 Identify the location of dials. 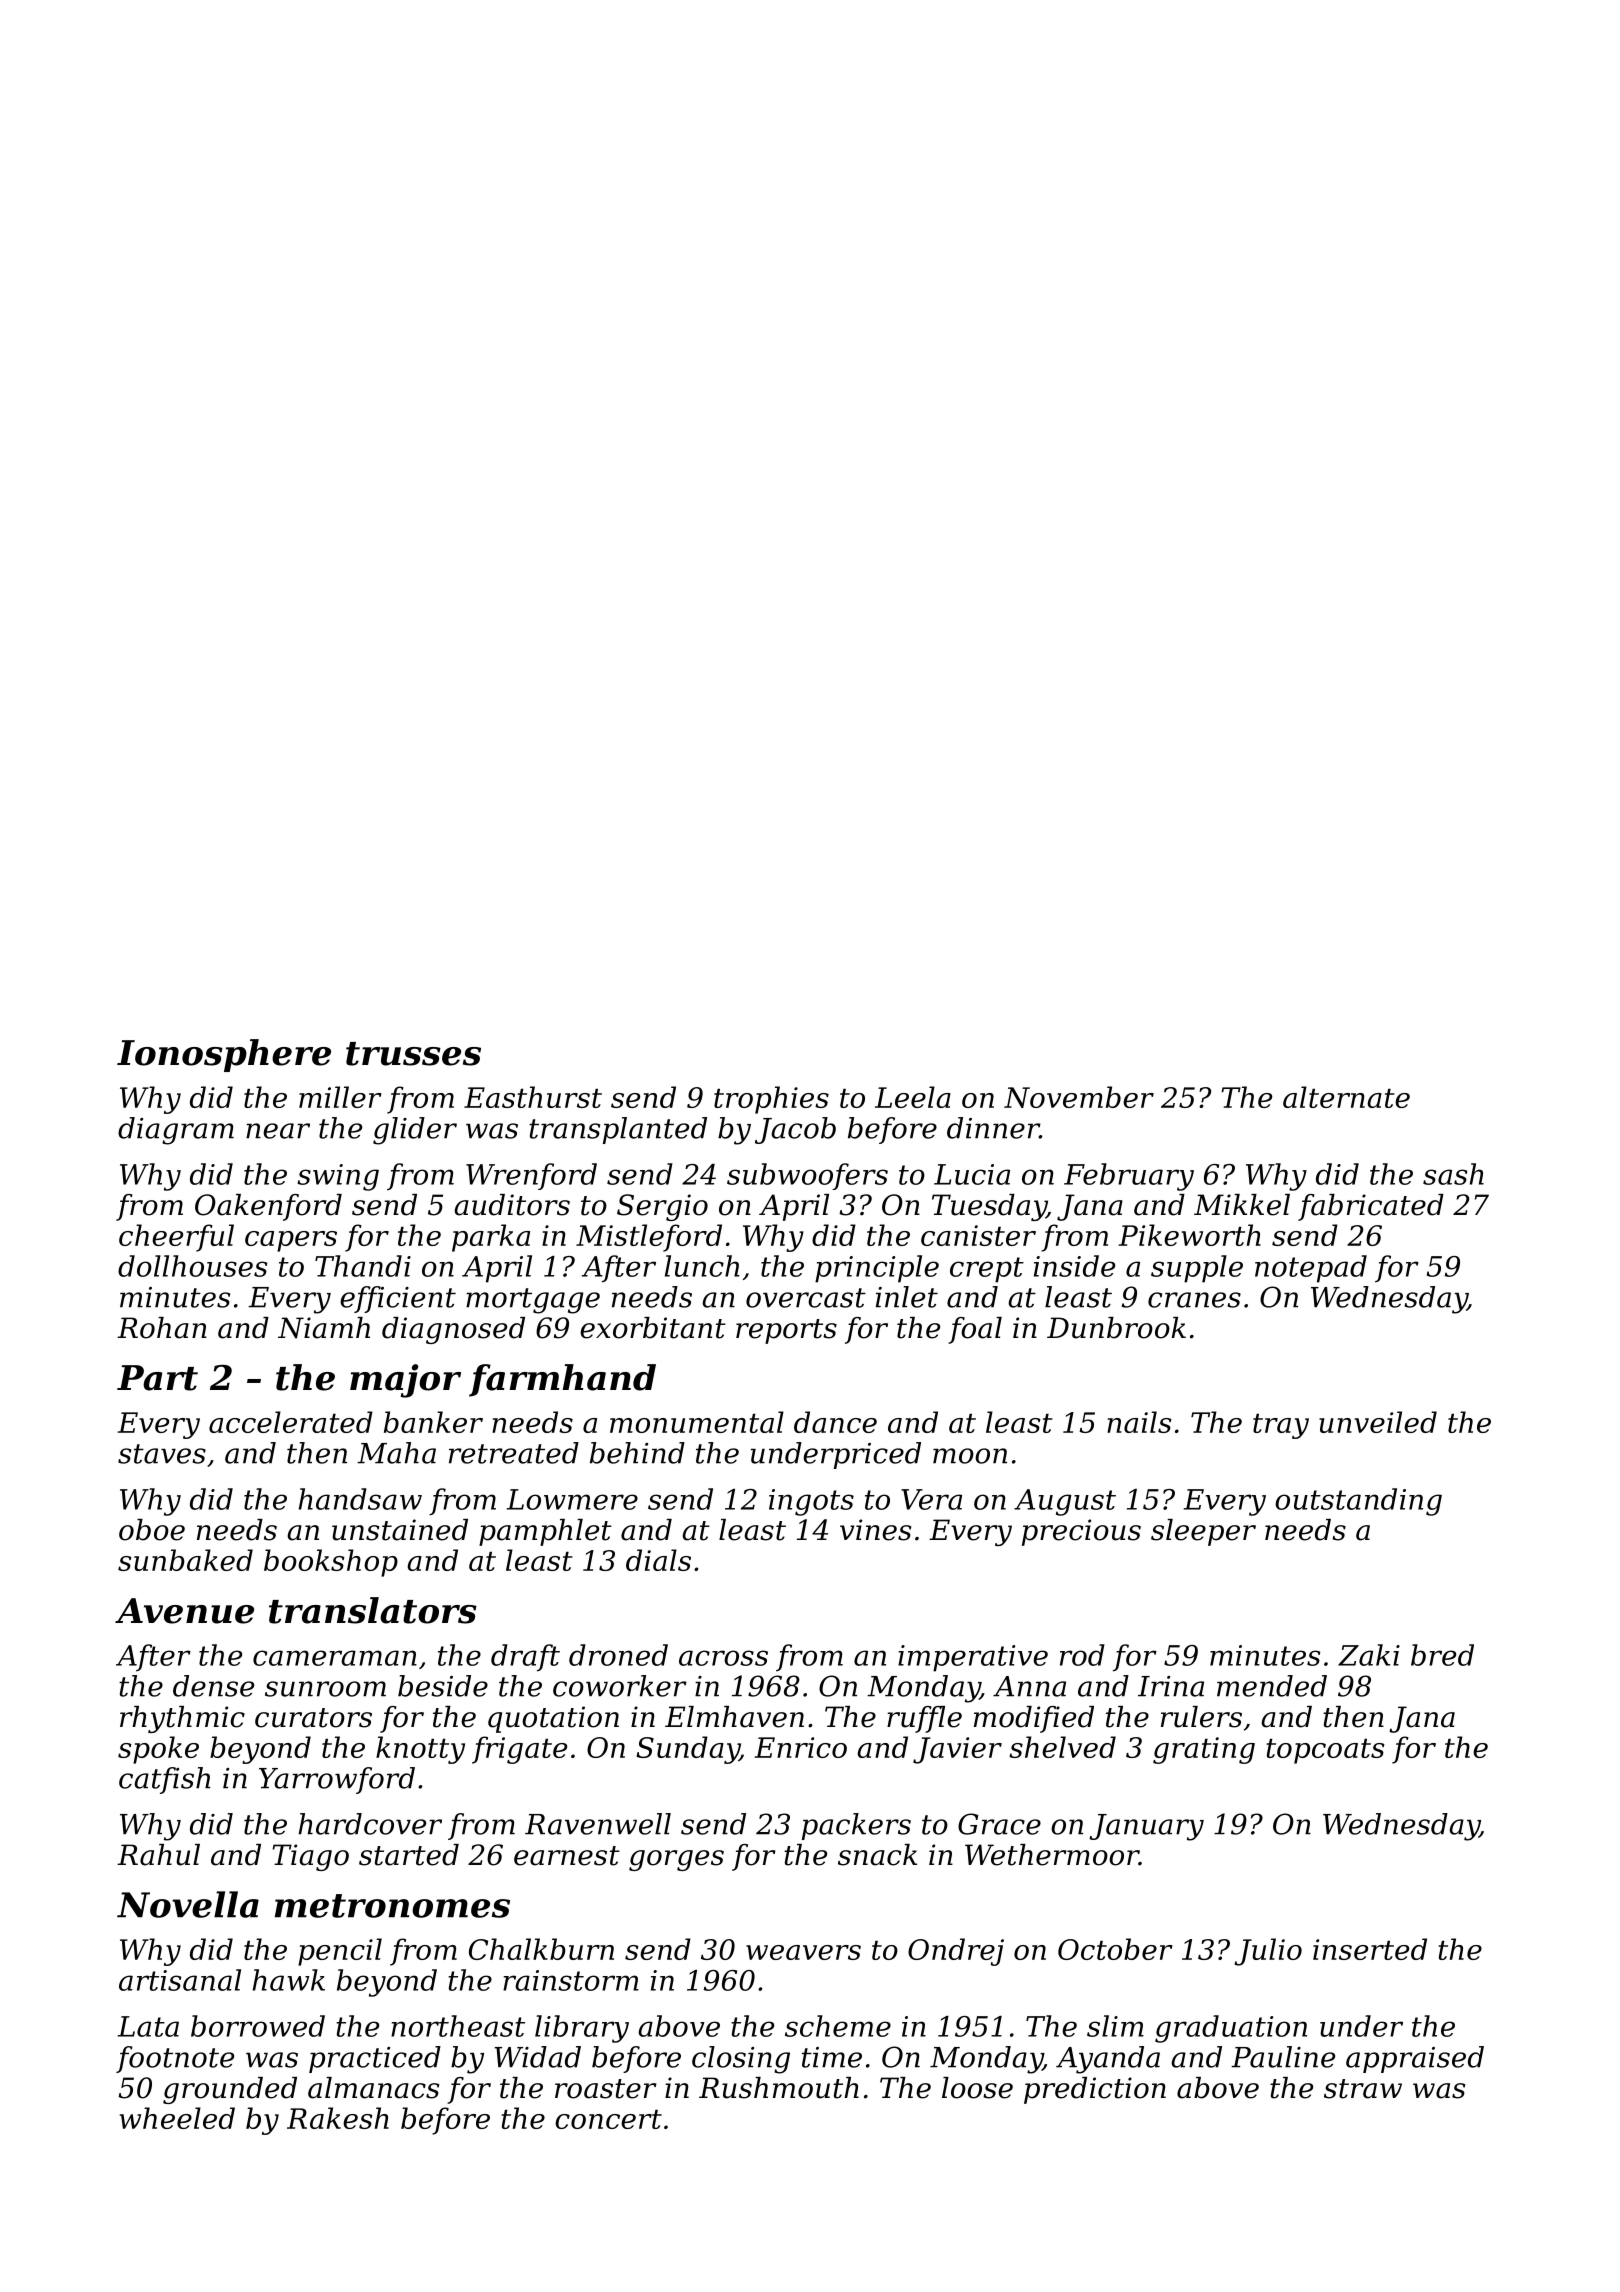
(658, 1560).
